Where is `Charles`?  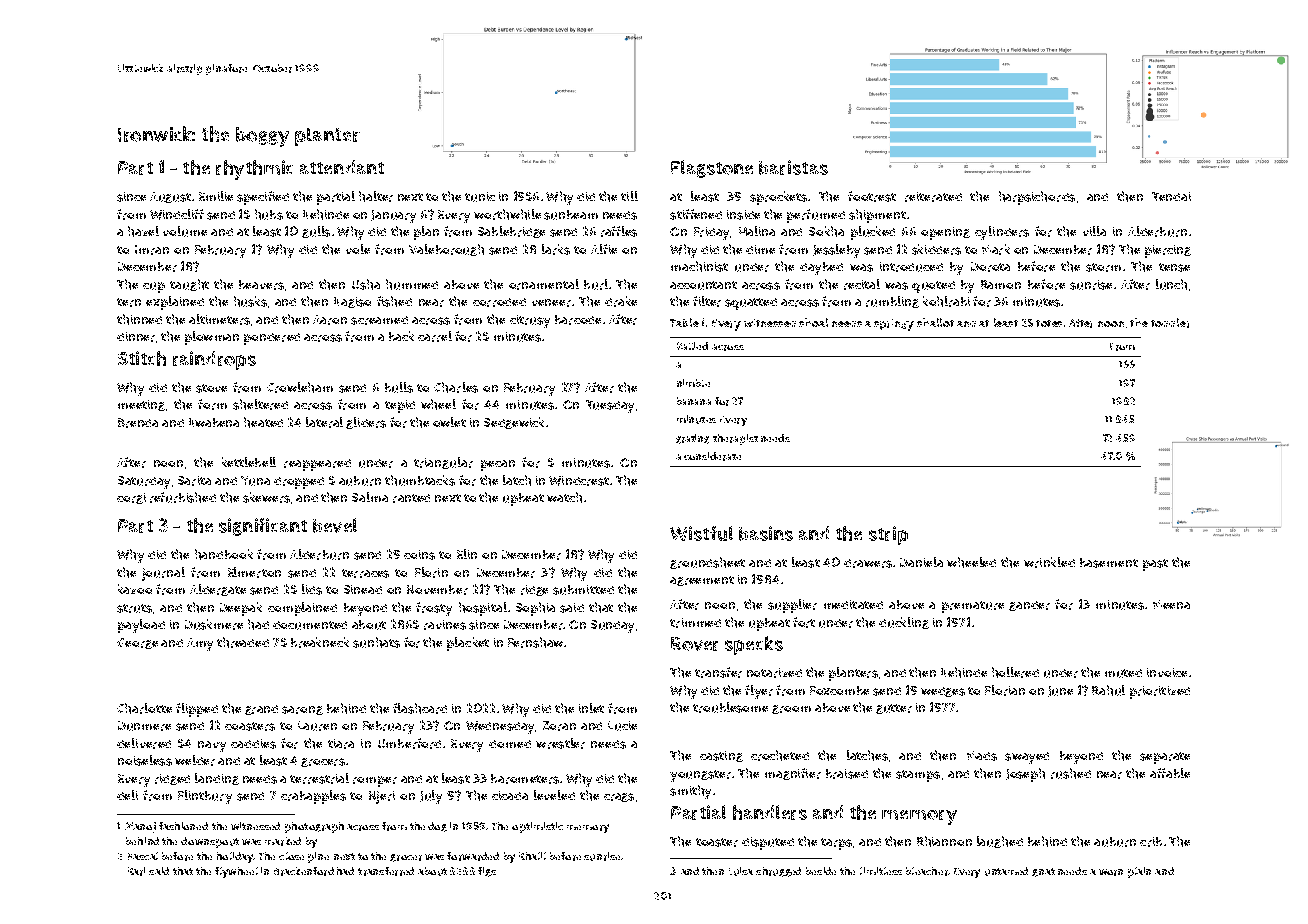 Charles is located at coordinates (456, 387).
